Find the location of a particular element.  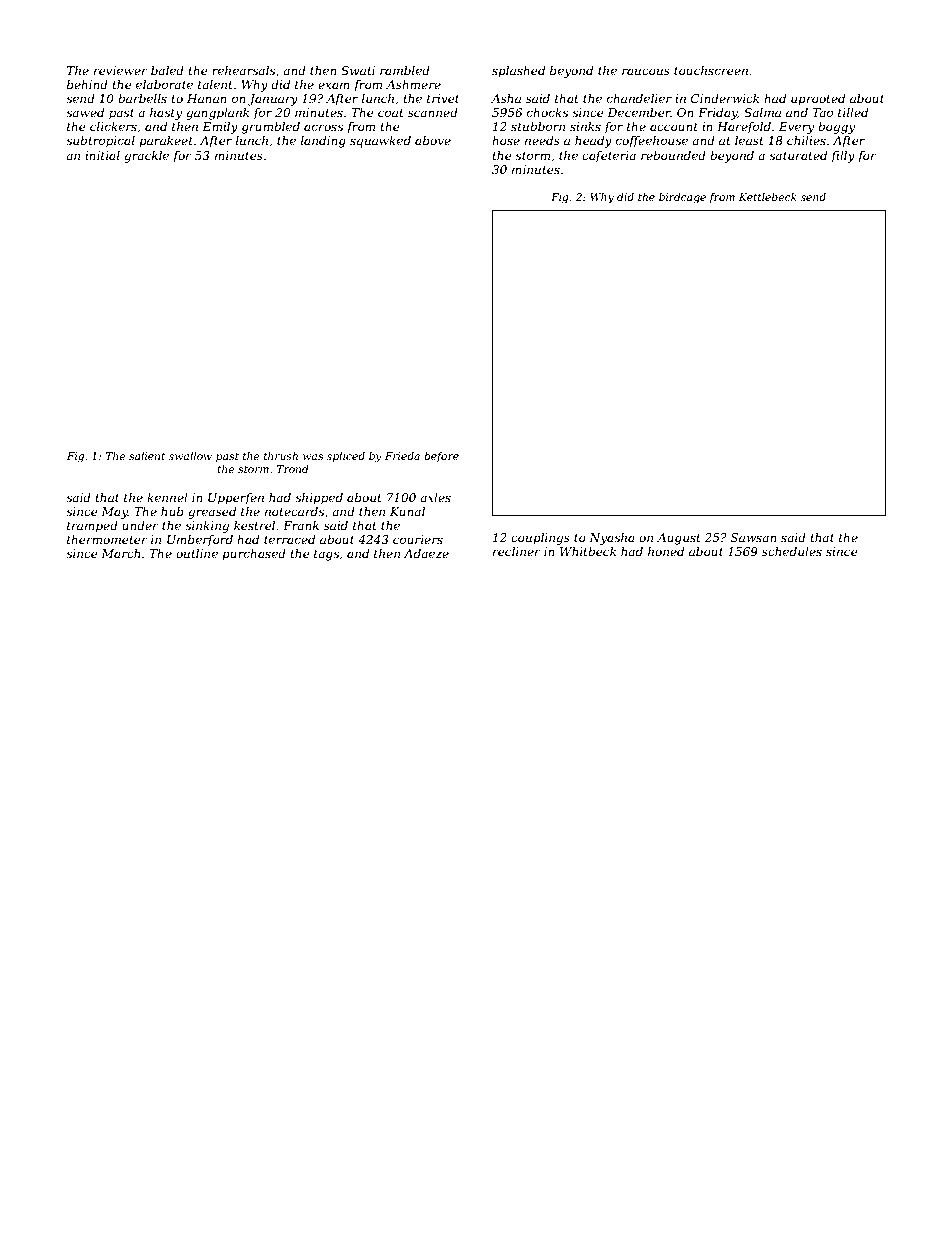

thrush is located at coordinates (281, 456).
